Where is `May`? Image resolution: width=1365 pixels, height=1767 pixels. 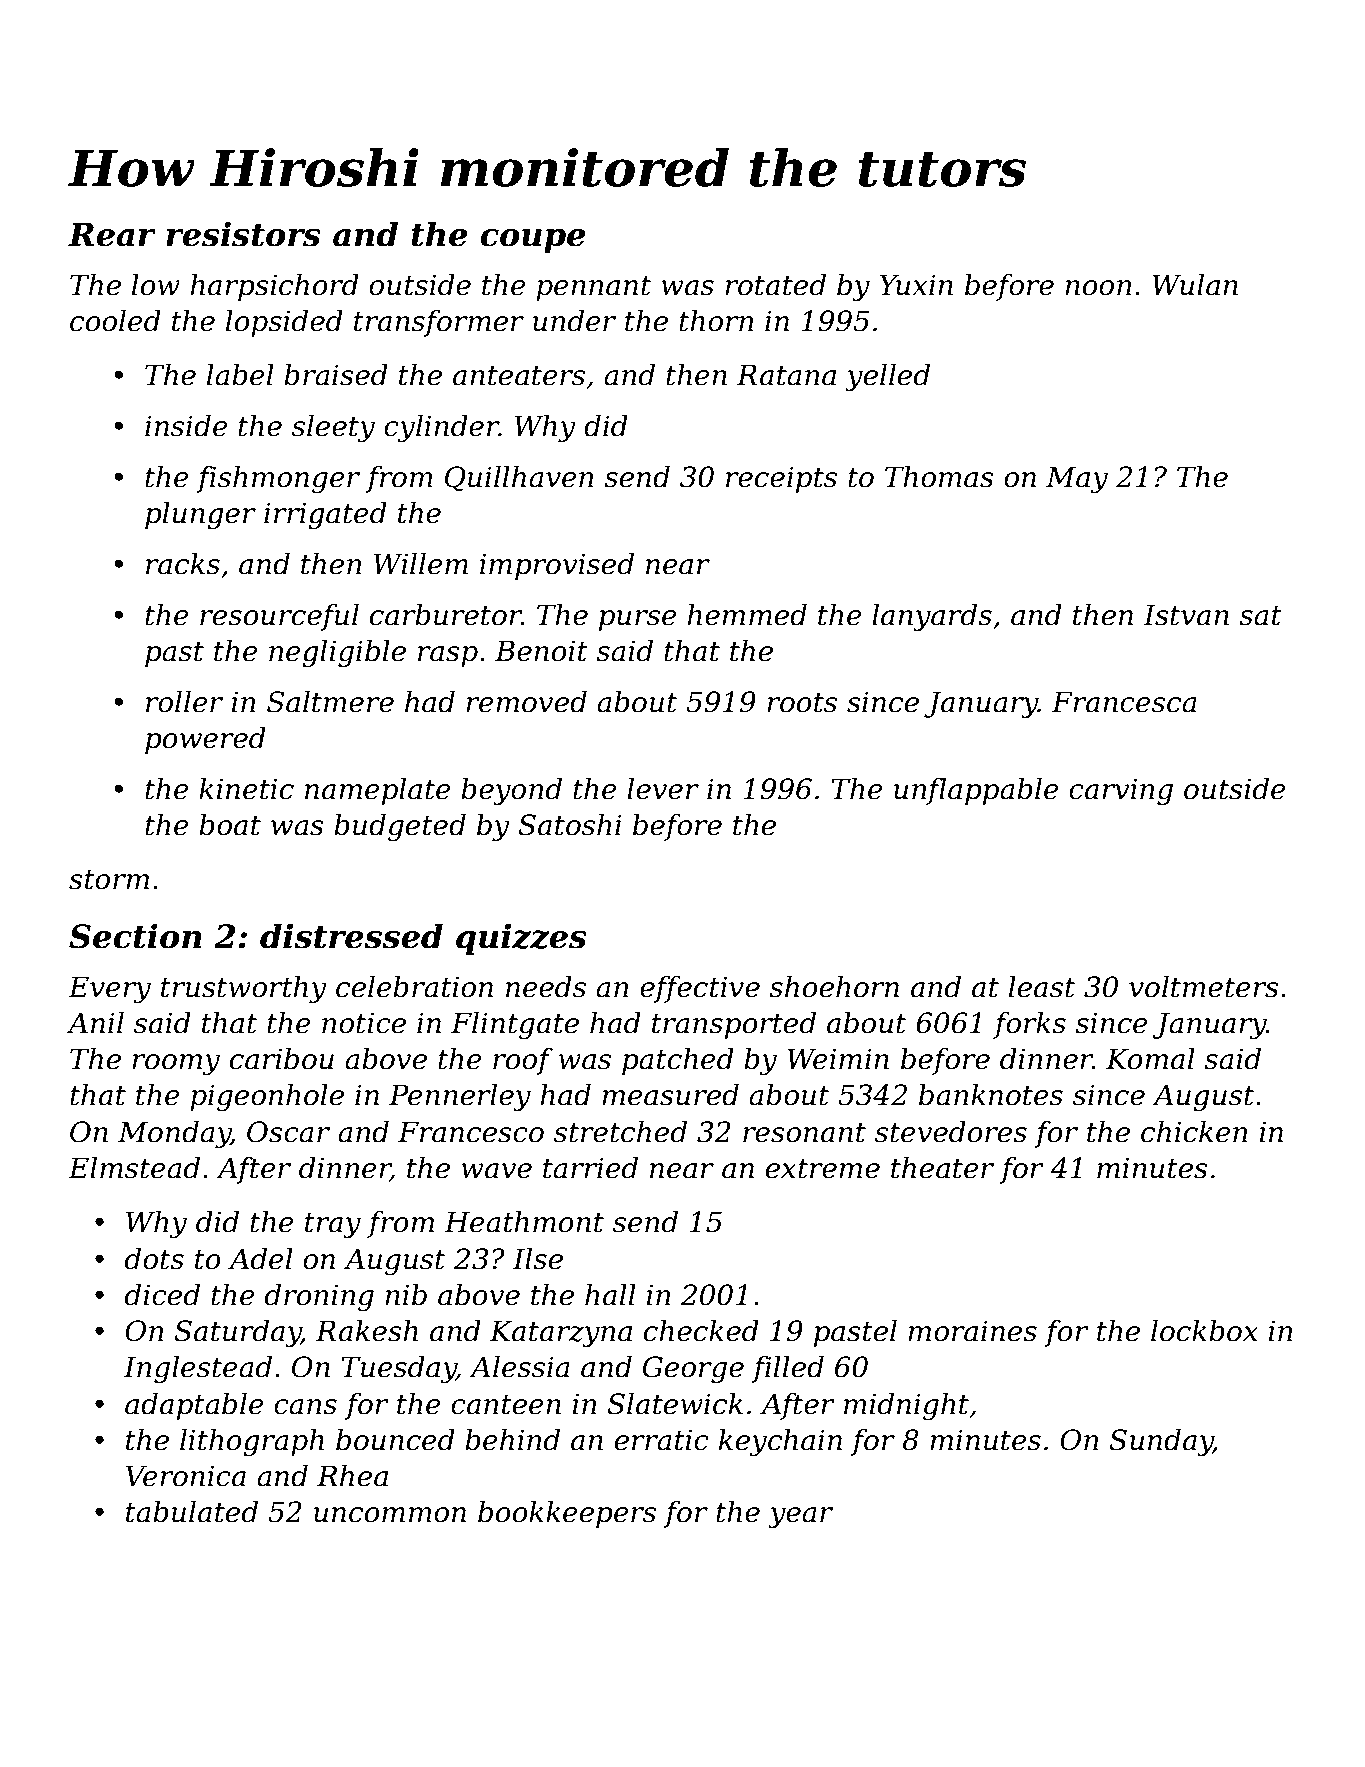
May is located at coordinates (1077, 479).
